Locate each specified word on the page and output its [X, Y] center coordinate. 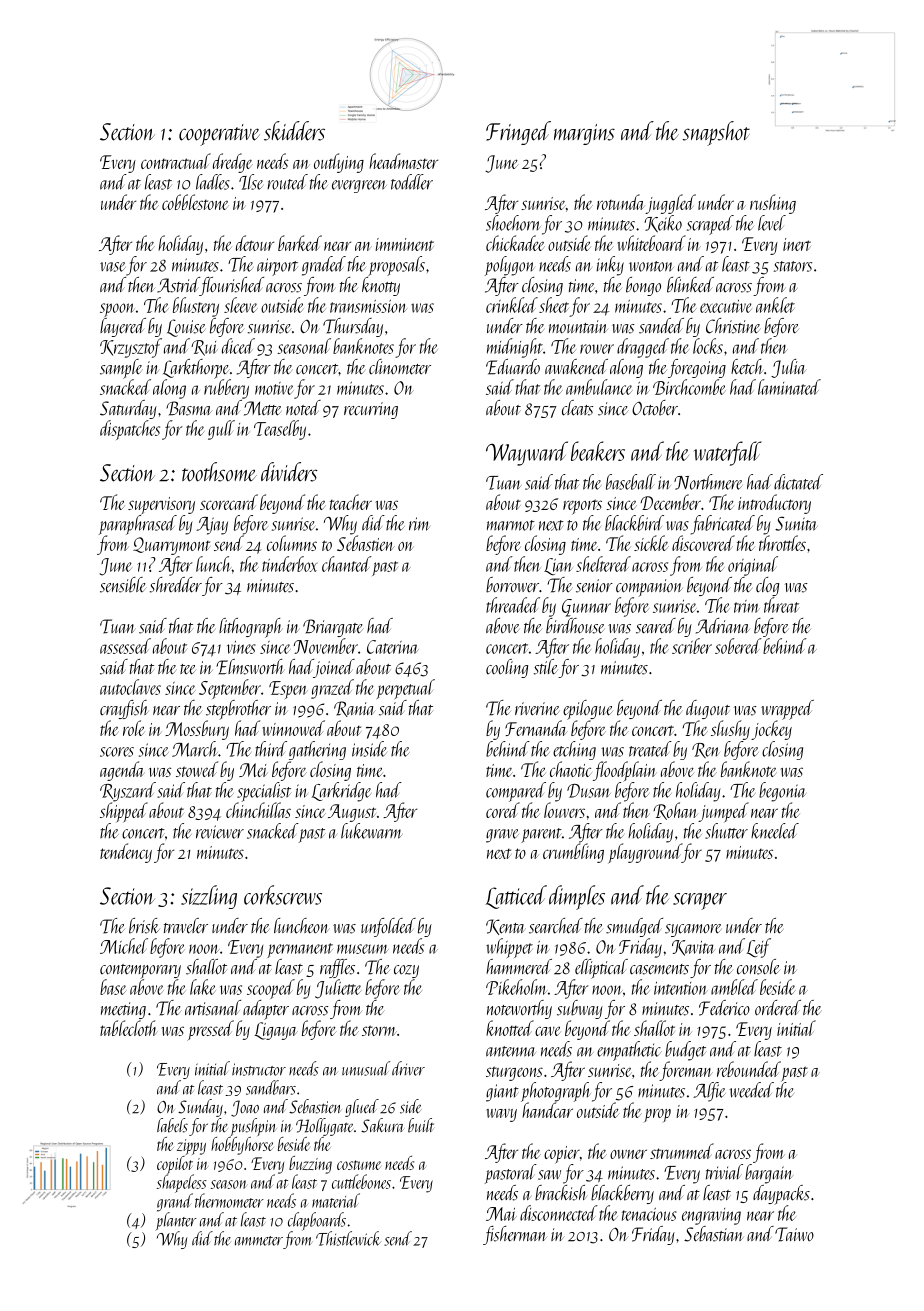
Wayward [527, 453]
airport [277, 267]
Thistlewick [348, 1238]
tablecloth [129, 1028]
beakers [598, 451]
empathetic [629, 1051]
